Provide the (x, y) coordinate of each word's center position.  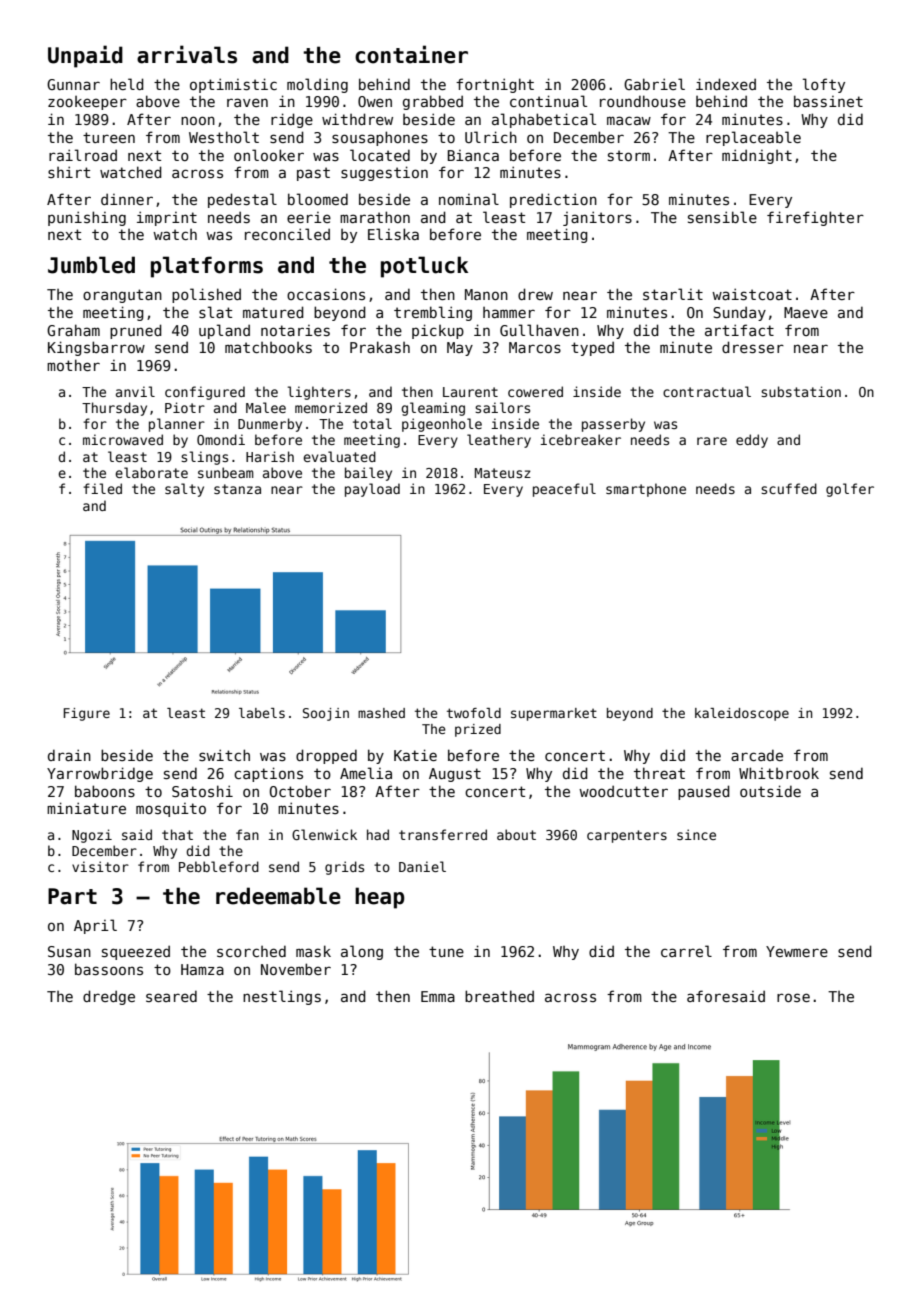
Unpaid (85, 56)
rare (712, 441)
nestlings (282, 997)
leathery (499, 441)
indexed (726, 84)
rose (793, 997)
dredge (109, 997)
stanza (237, 489)
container (411, 54)
